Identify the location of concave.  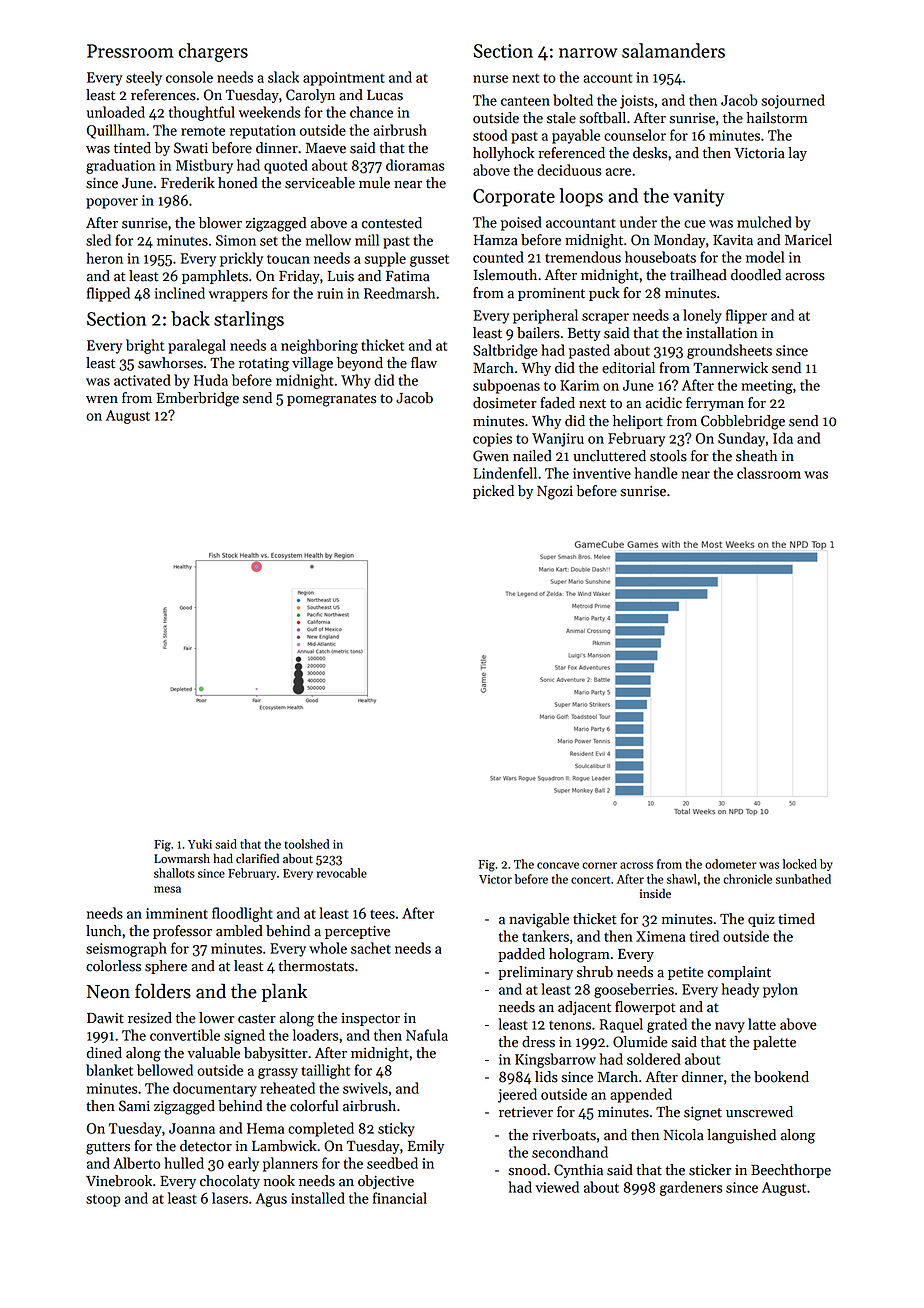
(558, 865).
